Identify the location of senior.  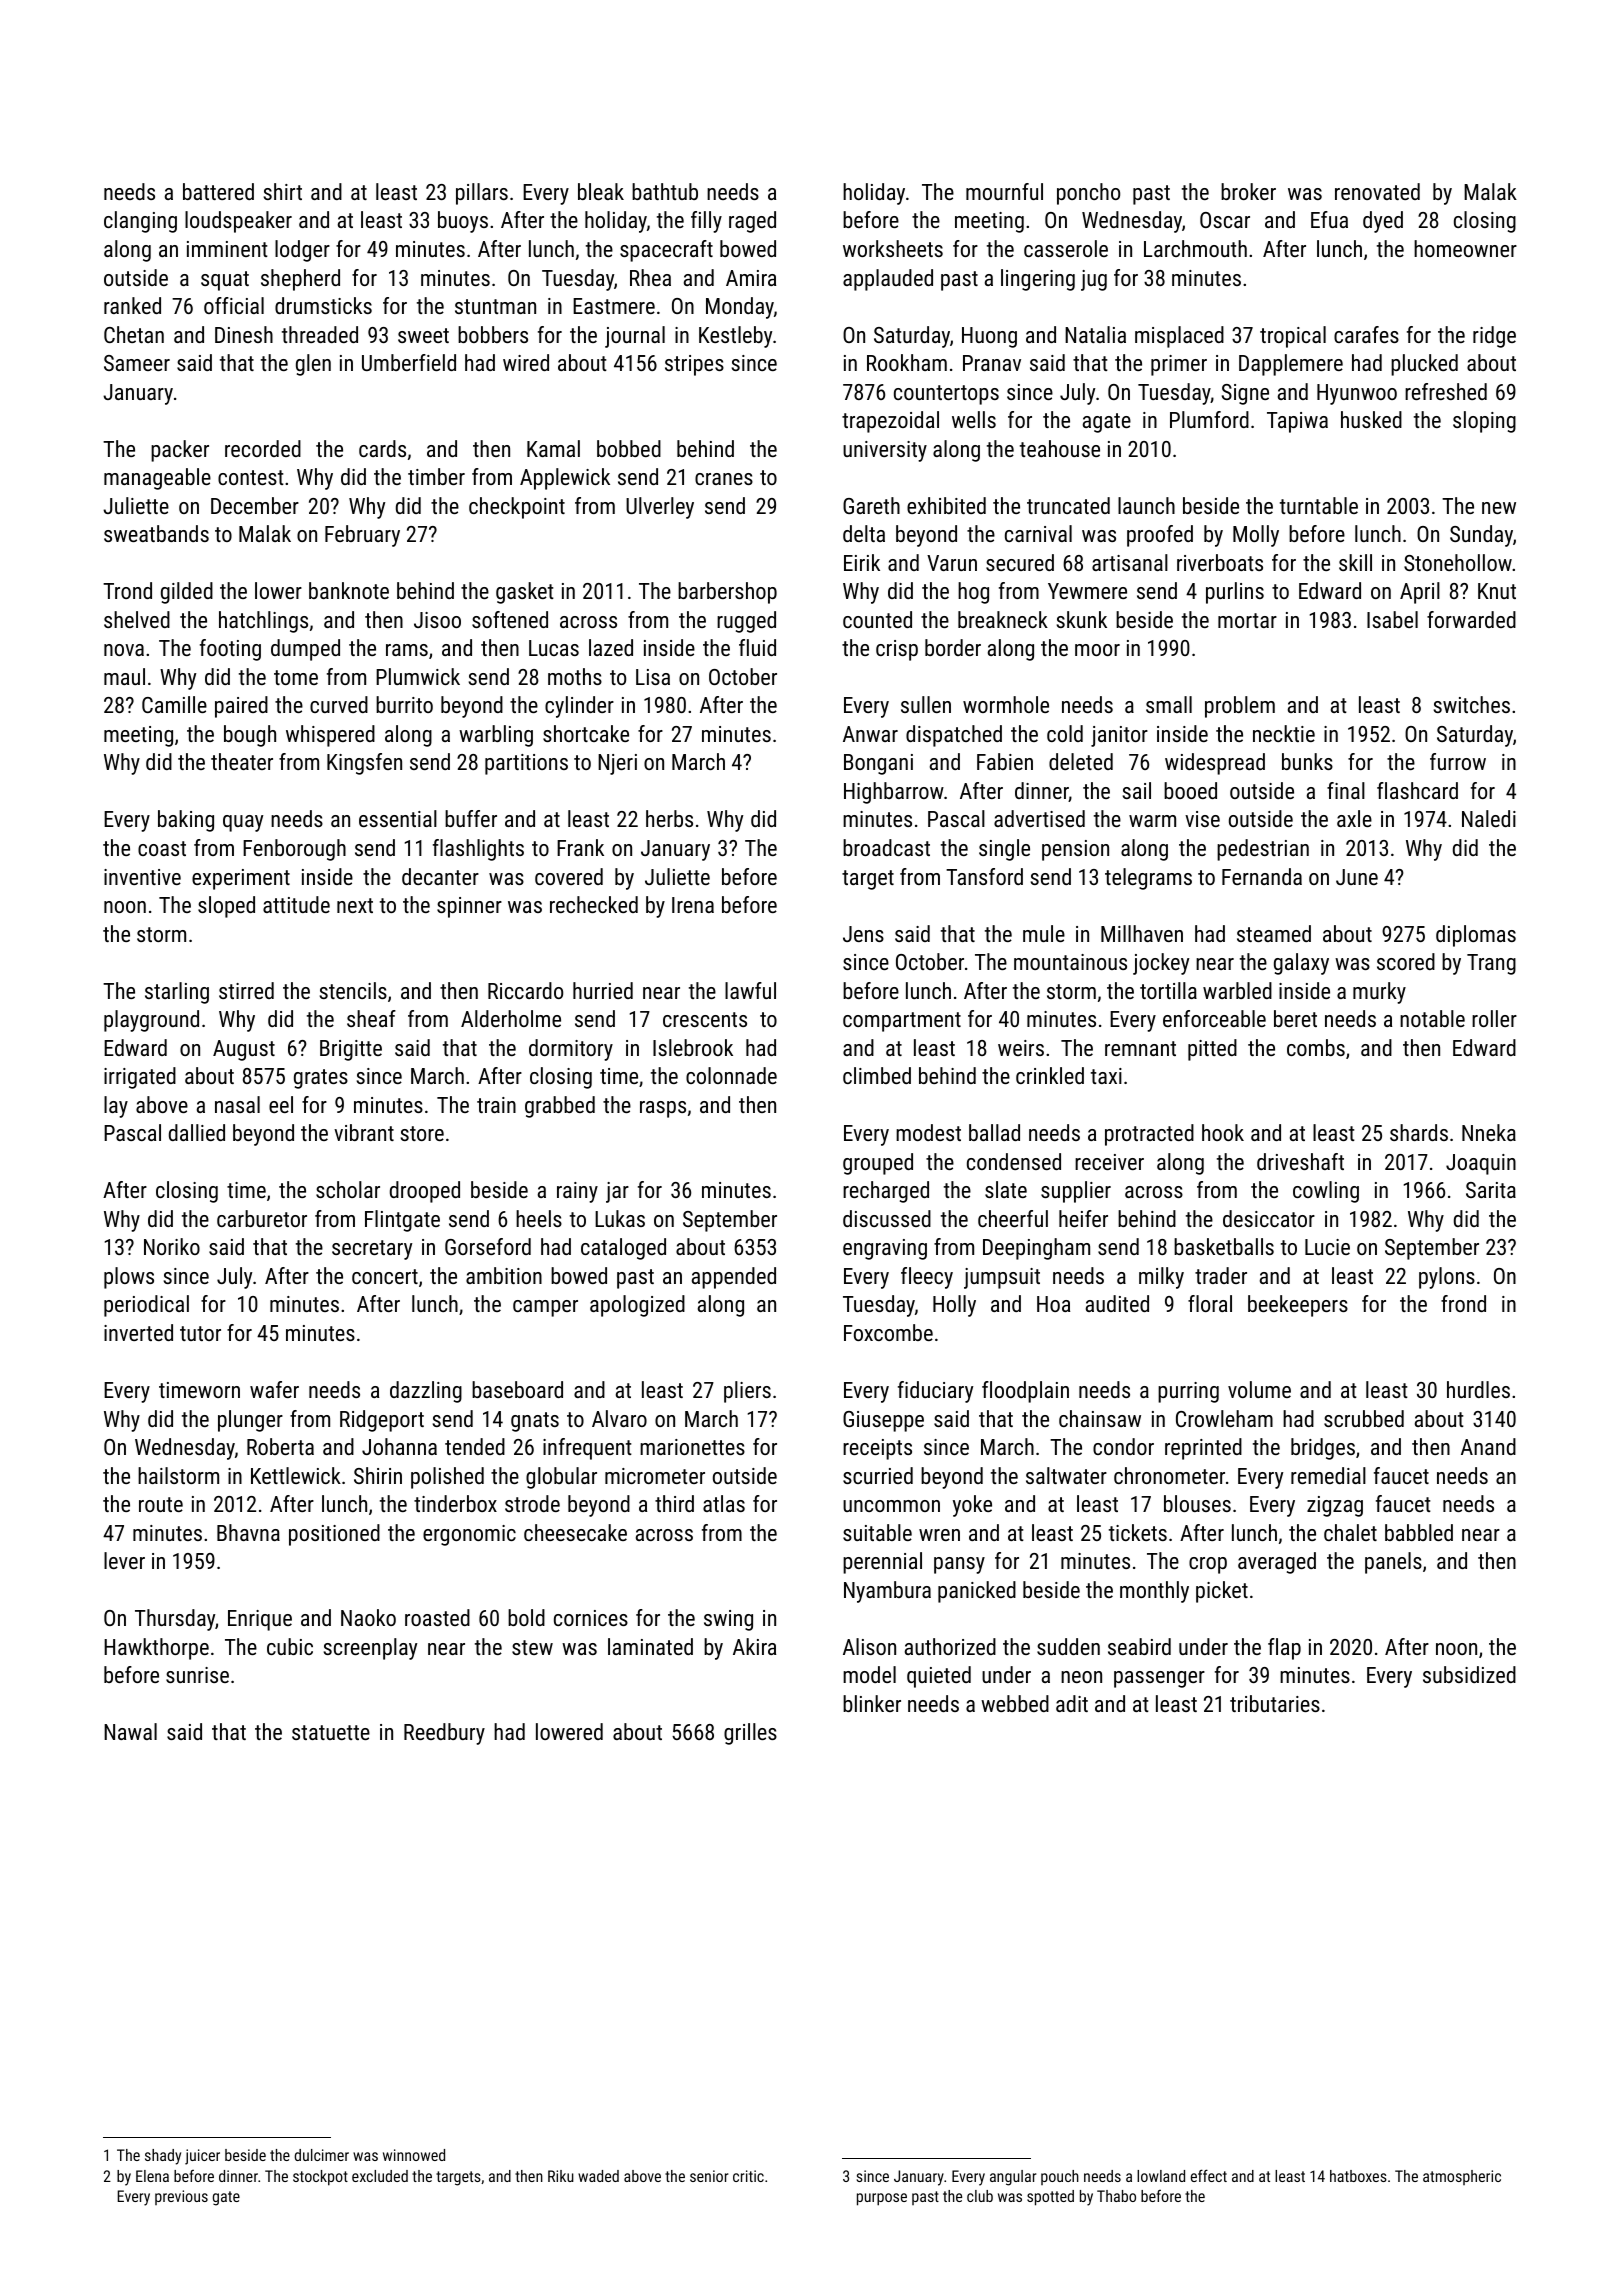
(709, 2176).
